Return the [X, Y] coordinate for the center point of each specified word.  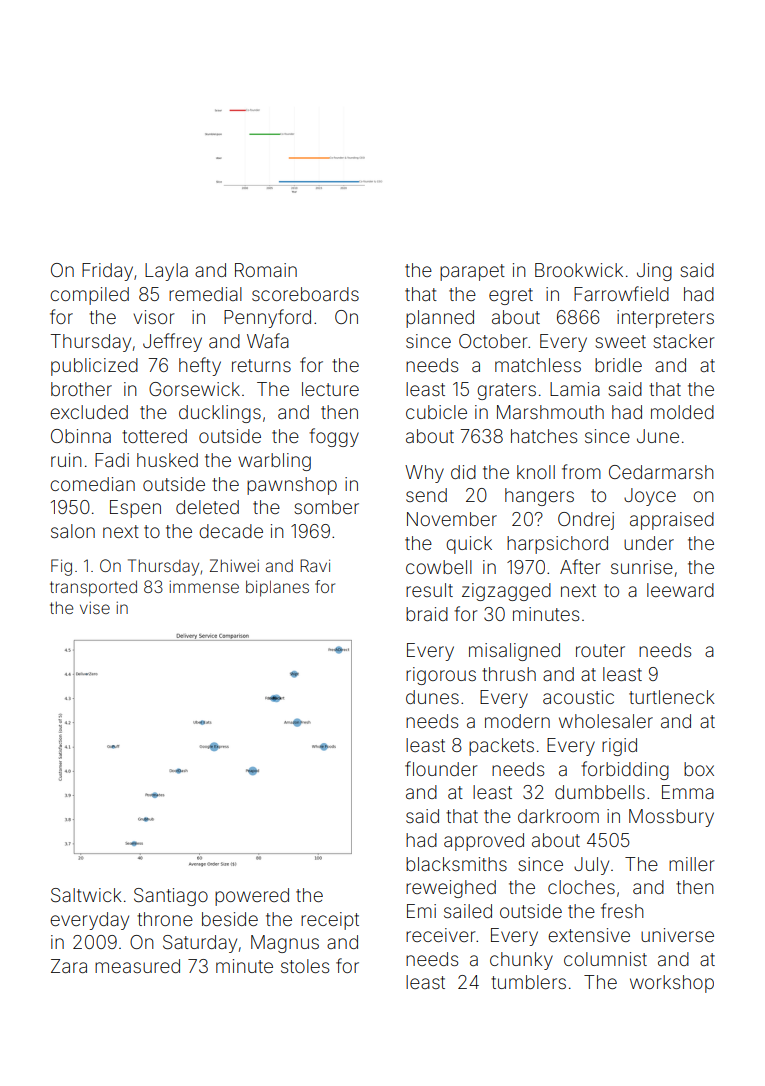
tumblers [528, 982]
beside [230, 919]
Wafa [268, 340]
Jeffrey [172, 342]
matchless [538, 365]
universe [677, 935]
